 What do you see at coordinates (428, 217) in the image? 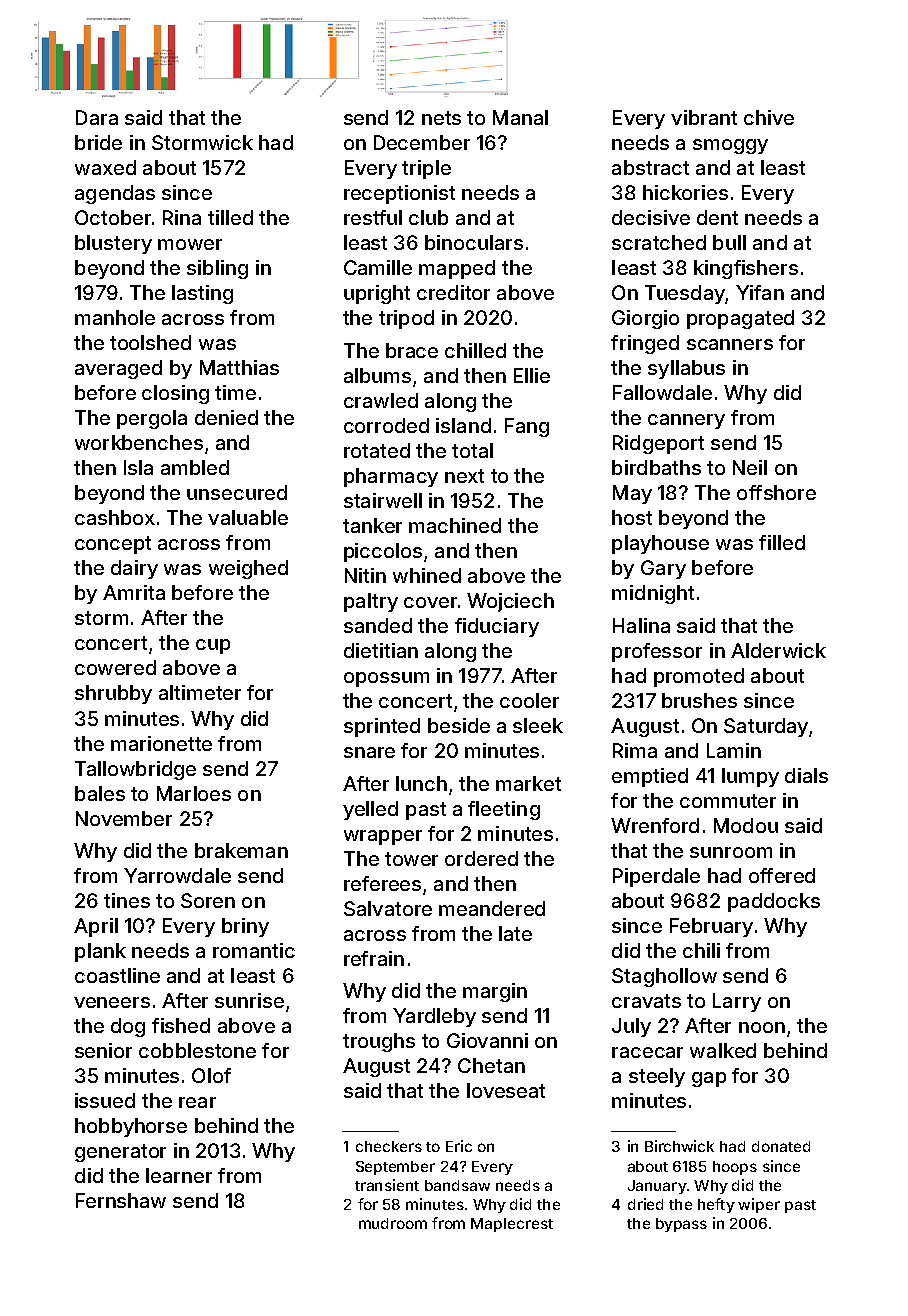
I see `club` at bounding box center [428, 217].
